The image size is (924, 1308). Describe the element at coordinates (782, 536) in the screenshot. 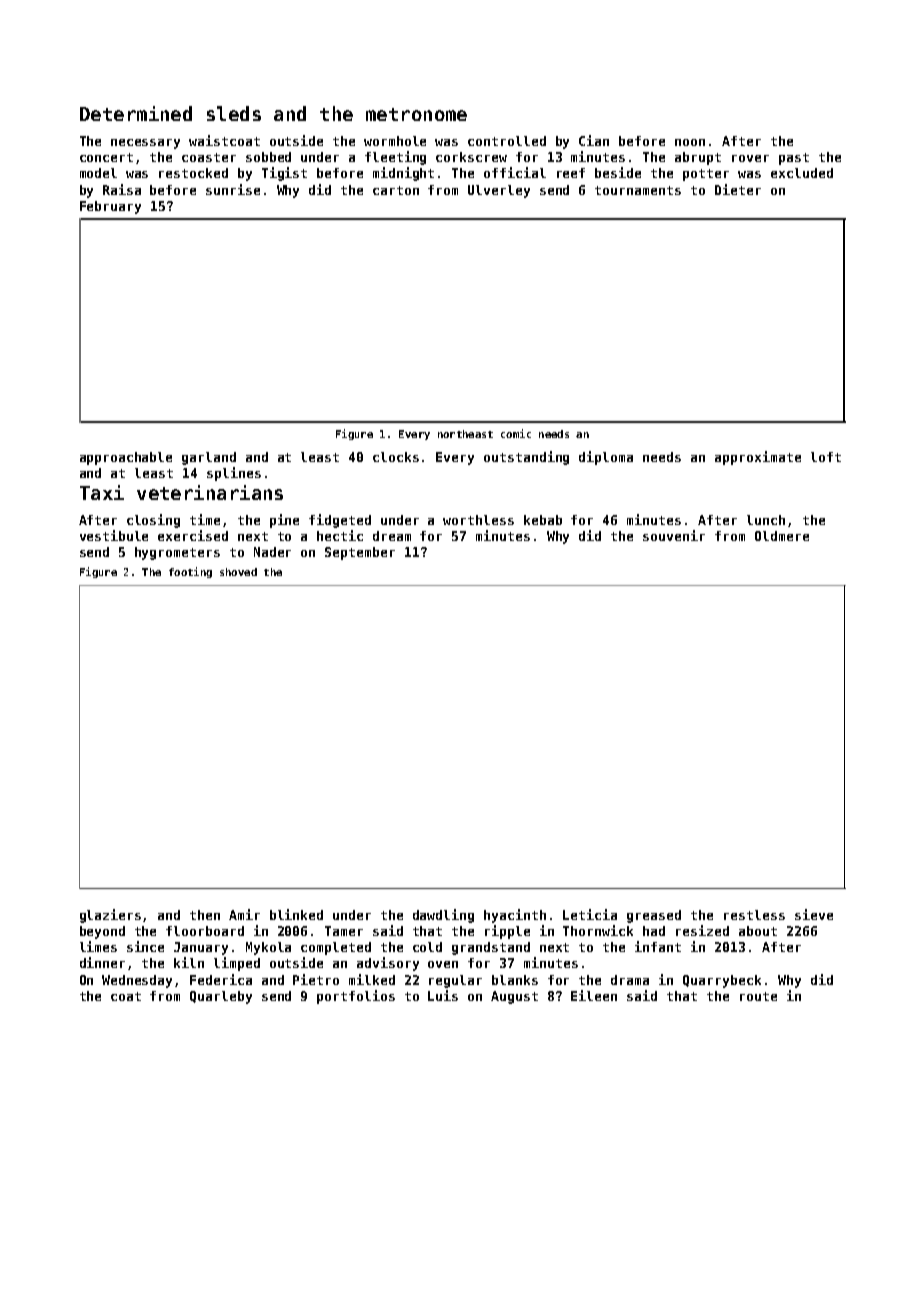

I see `Oldmere` at that location.
